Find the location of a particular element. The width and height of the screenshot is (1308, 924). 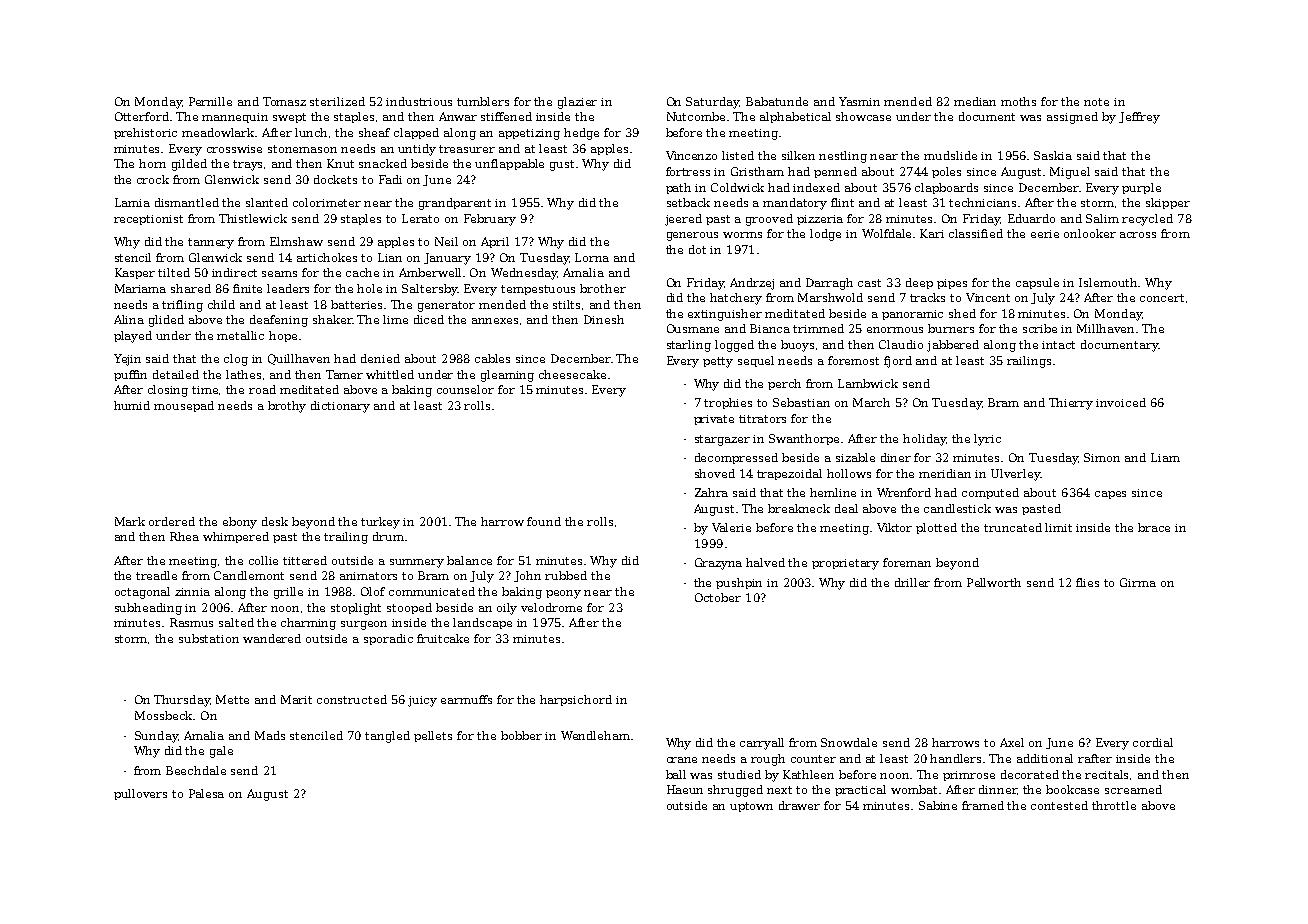

Girma is located at coordinates (1138, 582).
